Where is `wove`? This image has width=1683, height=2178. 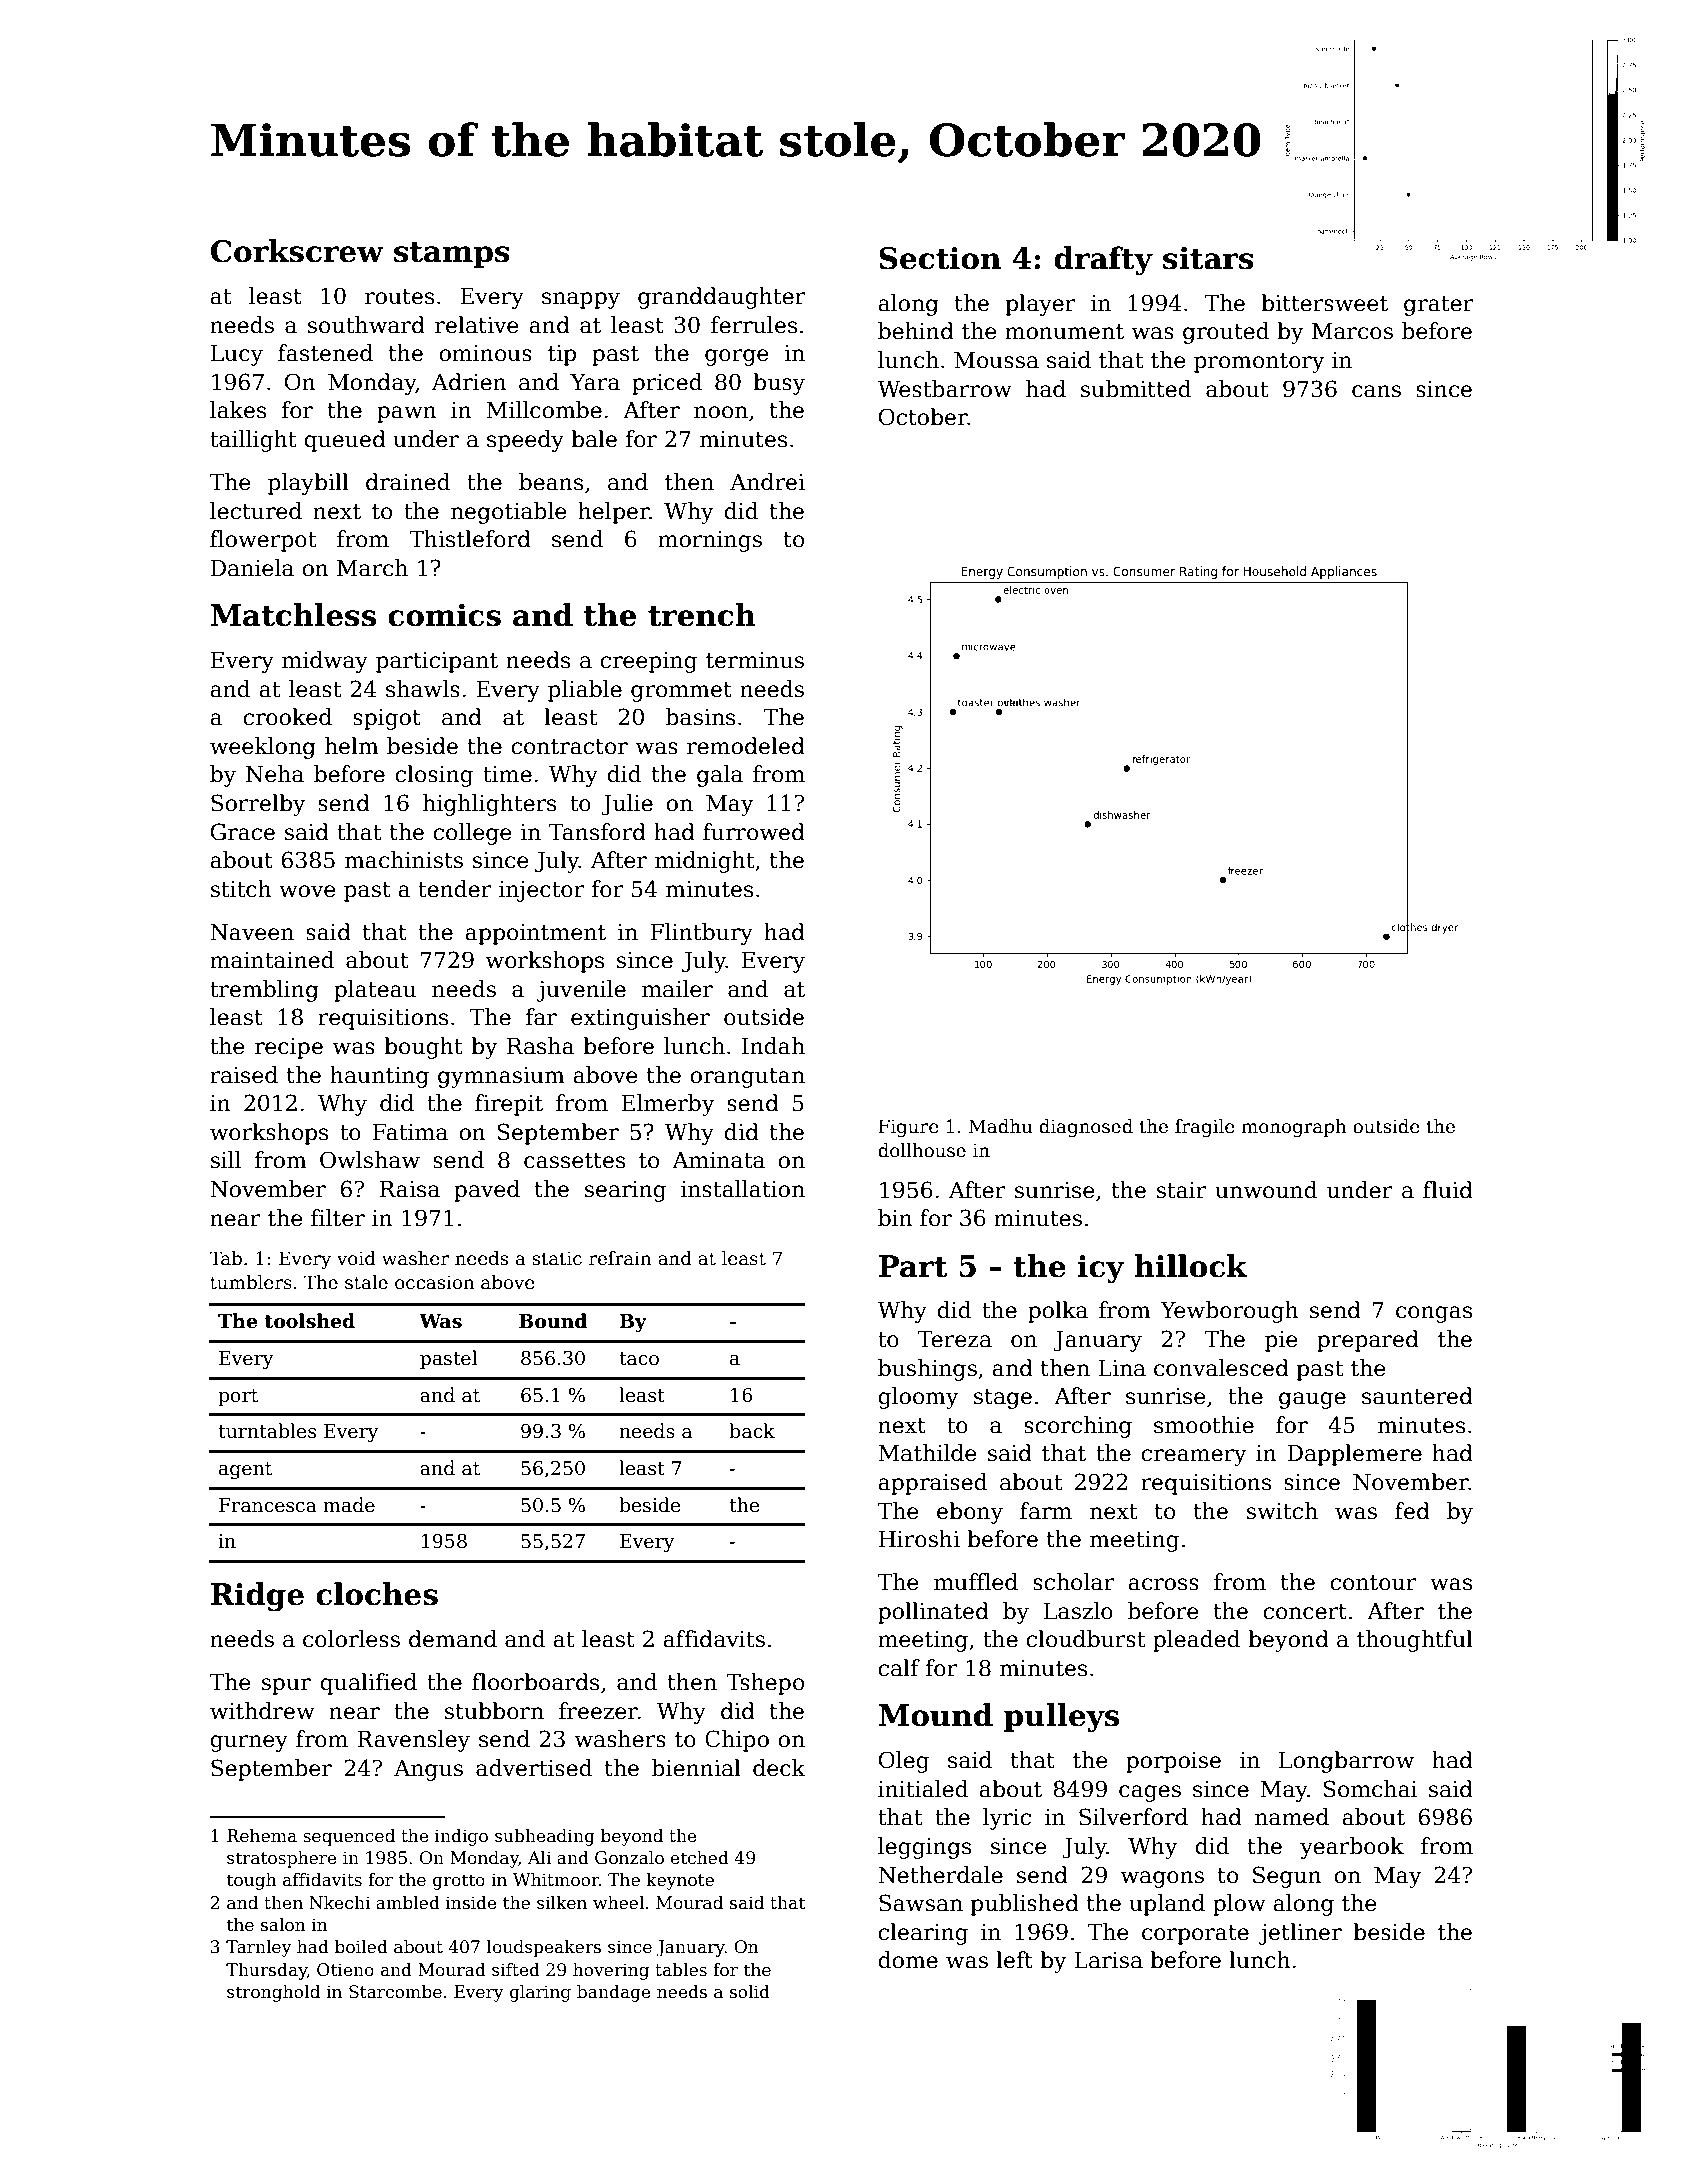 wove is located at coordinates (307, 891).
